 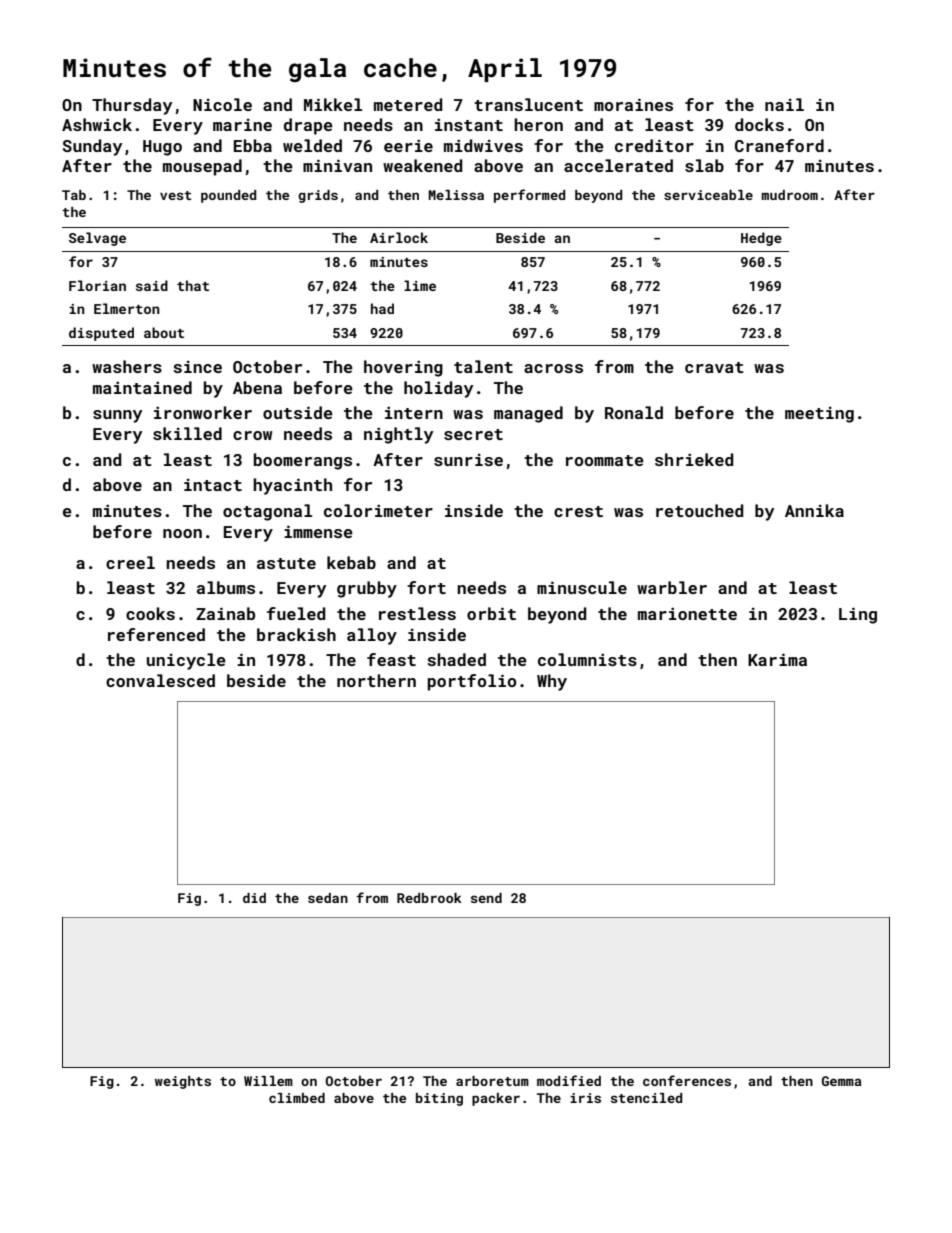 I want to click on convalesced, so click(x=160, y=680).
